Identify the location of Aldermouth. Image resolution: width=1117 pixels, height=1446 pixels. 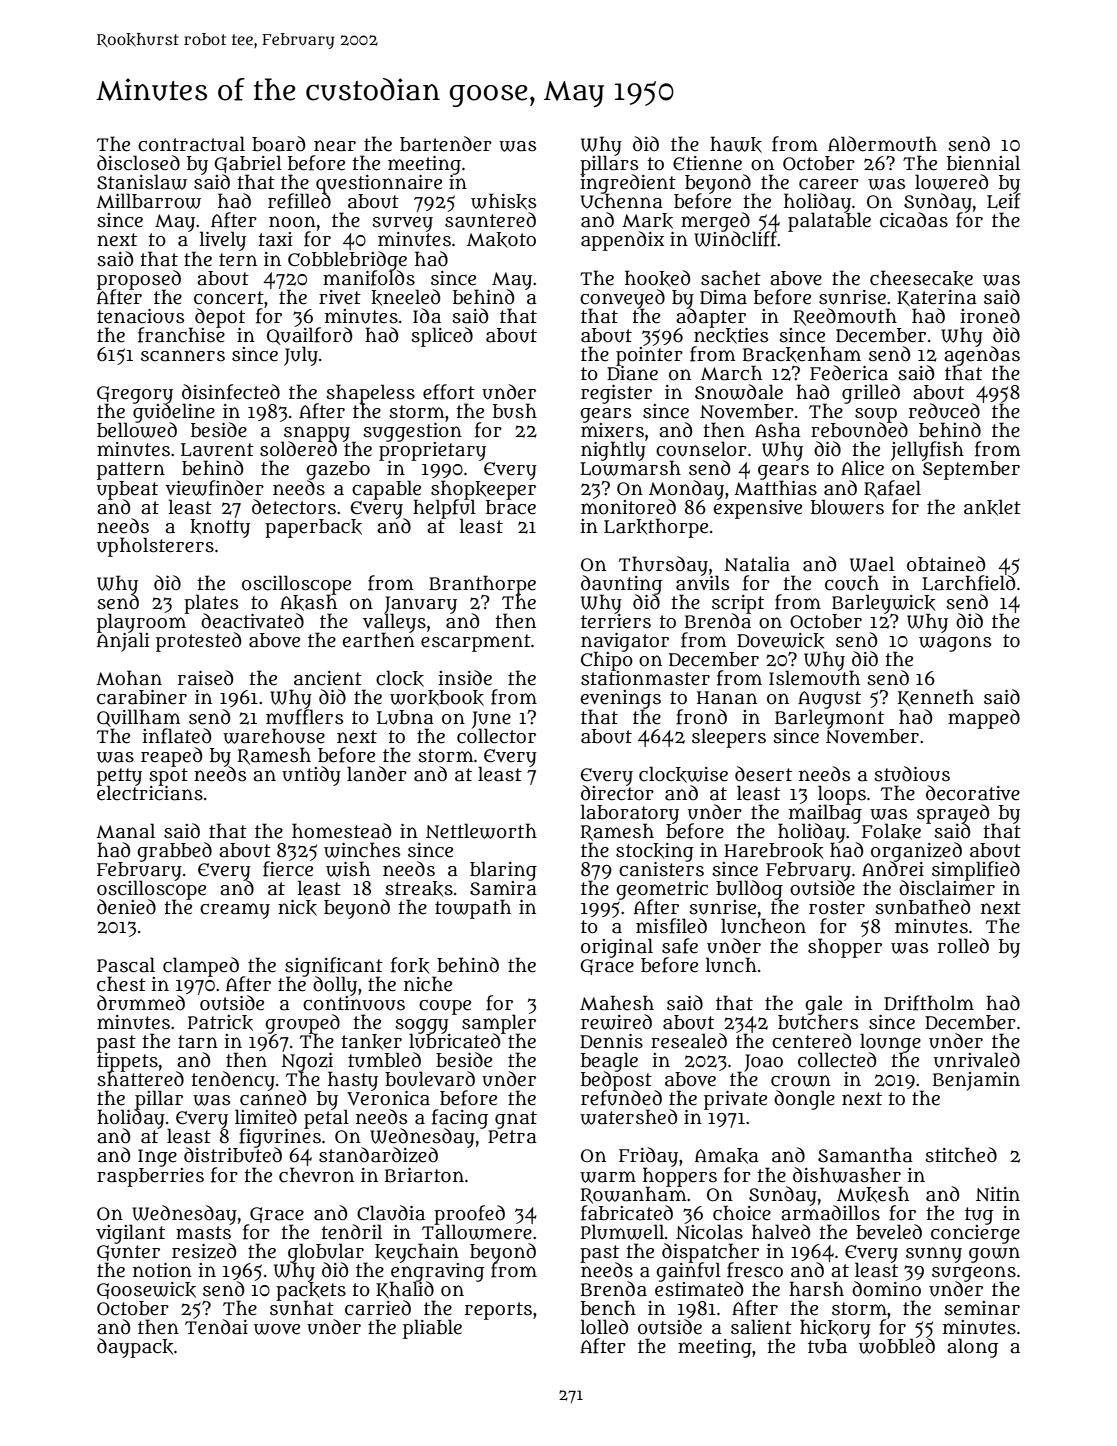
(882, 144).
